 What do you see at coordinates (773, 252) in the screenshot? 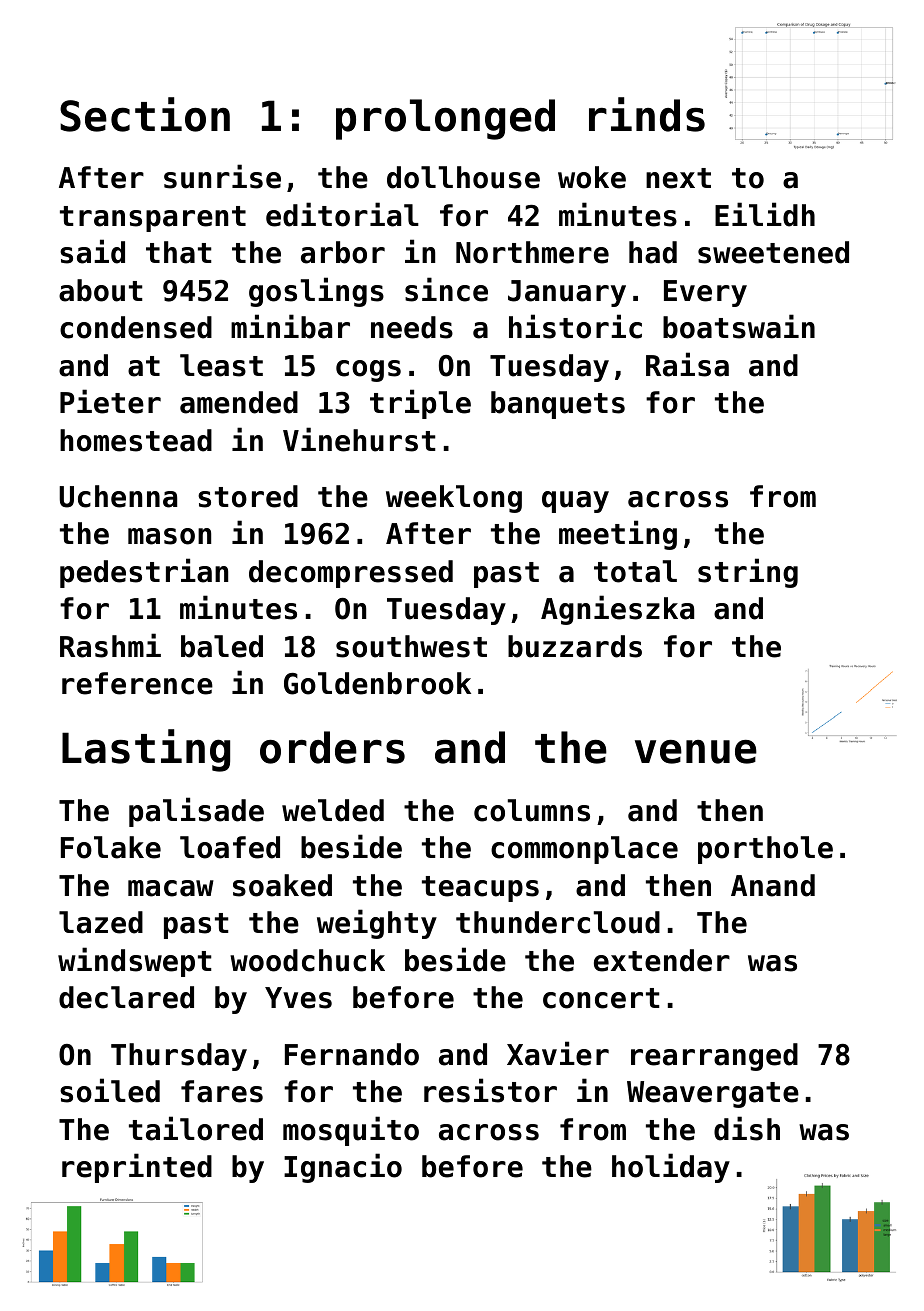
I see `sweetened` at bounding box center [773, 252].
